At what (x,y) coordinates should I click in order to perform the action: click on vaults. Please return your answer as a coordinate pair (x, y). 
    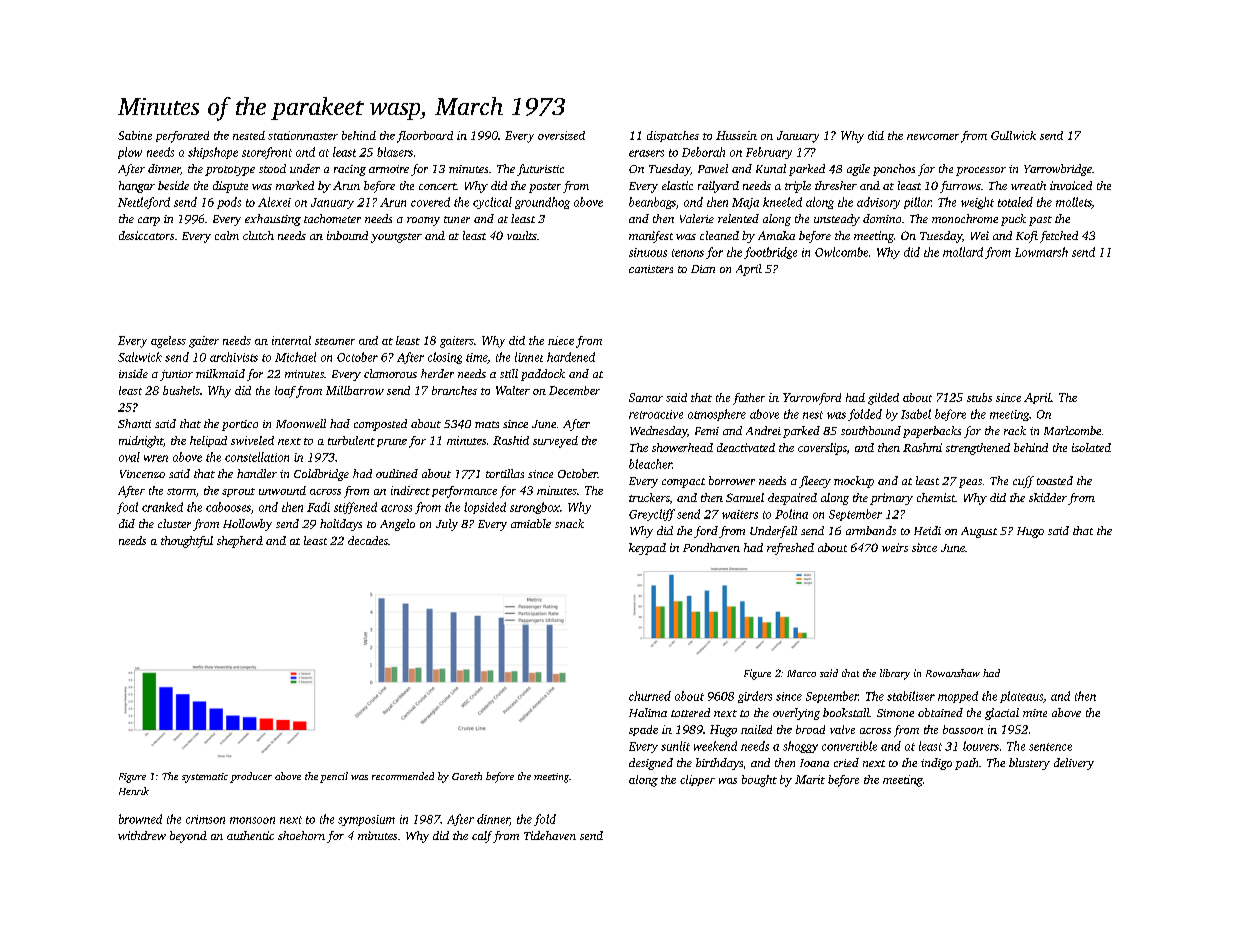
    Looking at the image, I should click on (522, 235).
